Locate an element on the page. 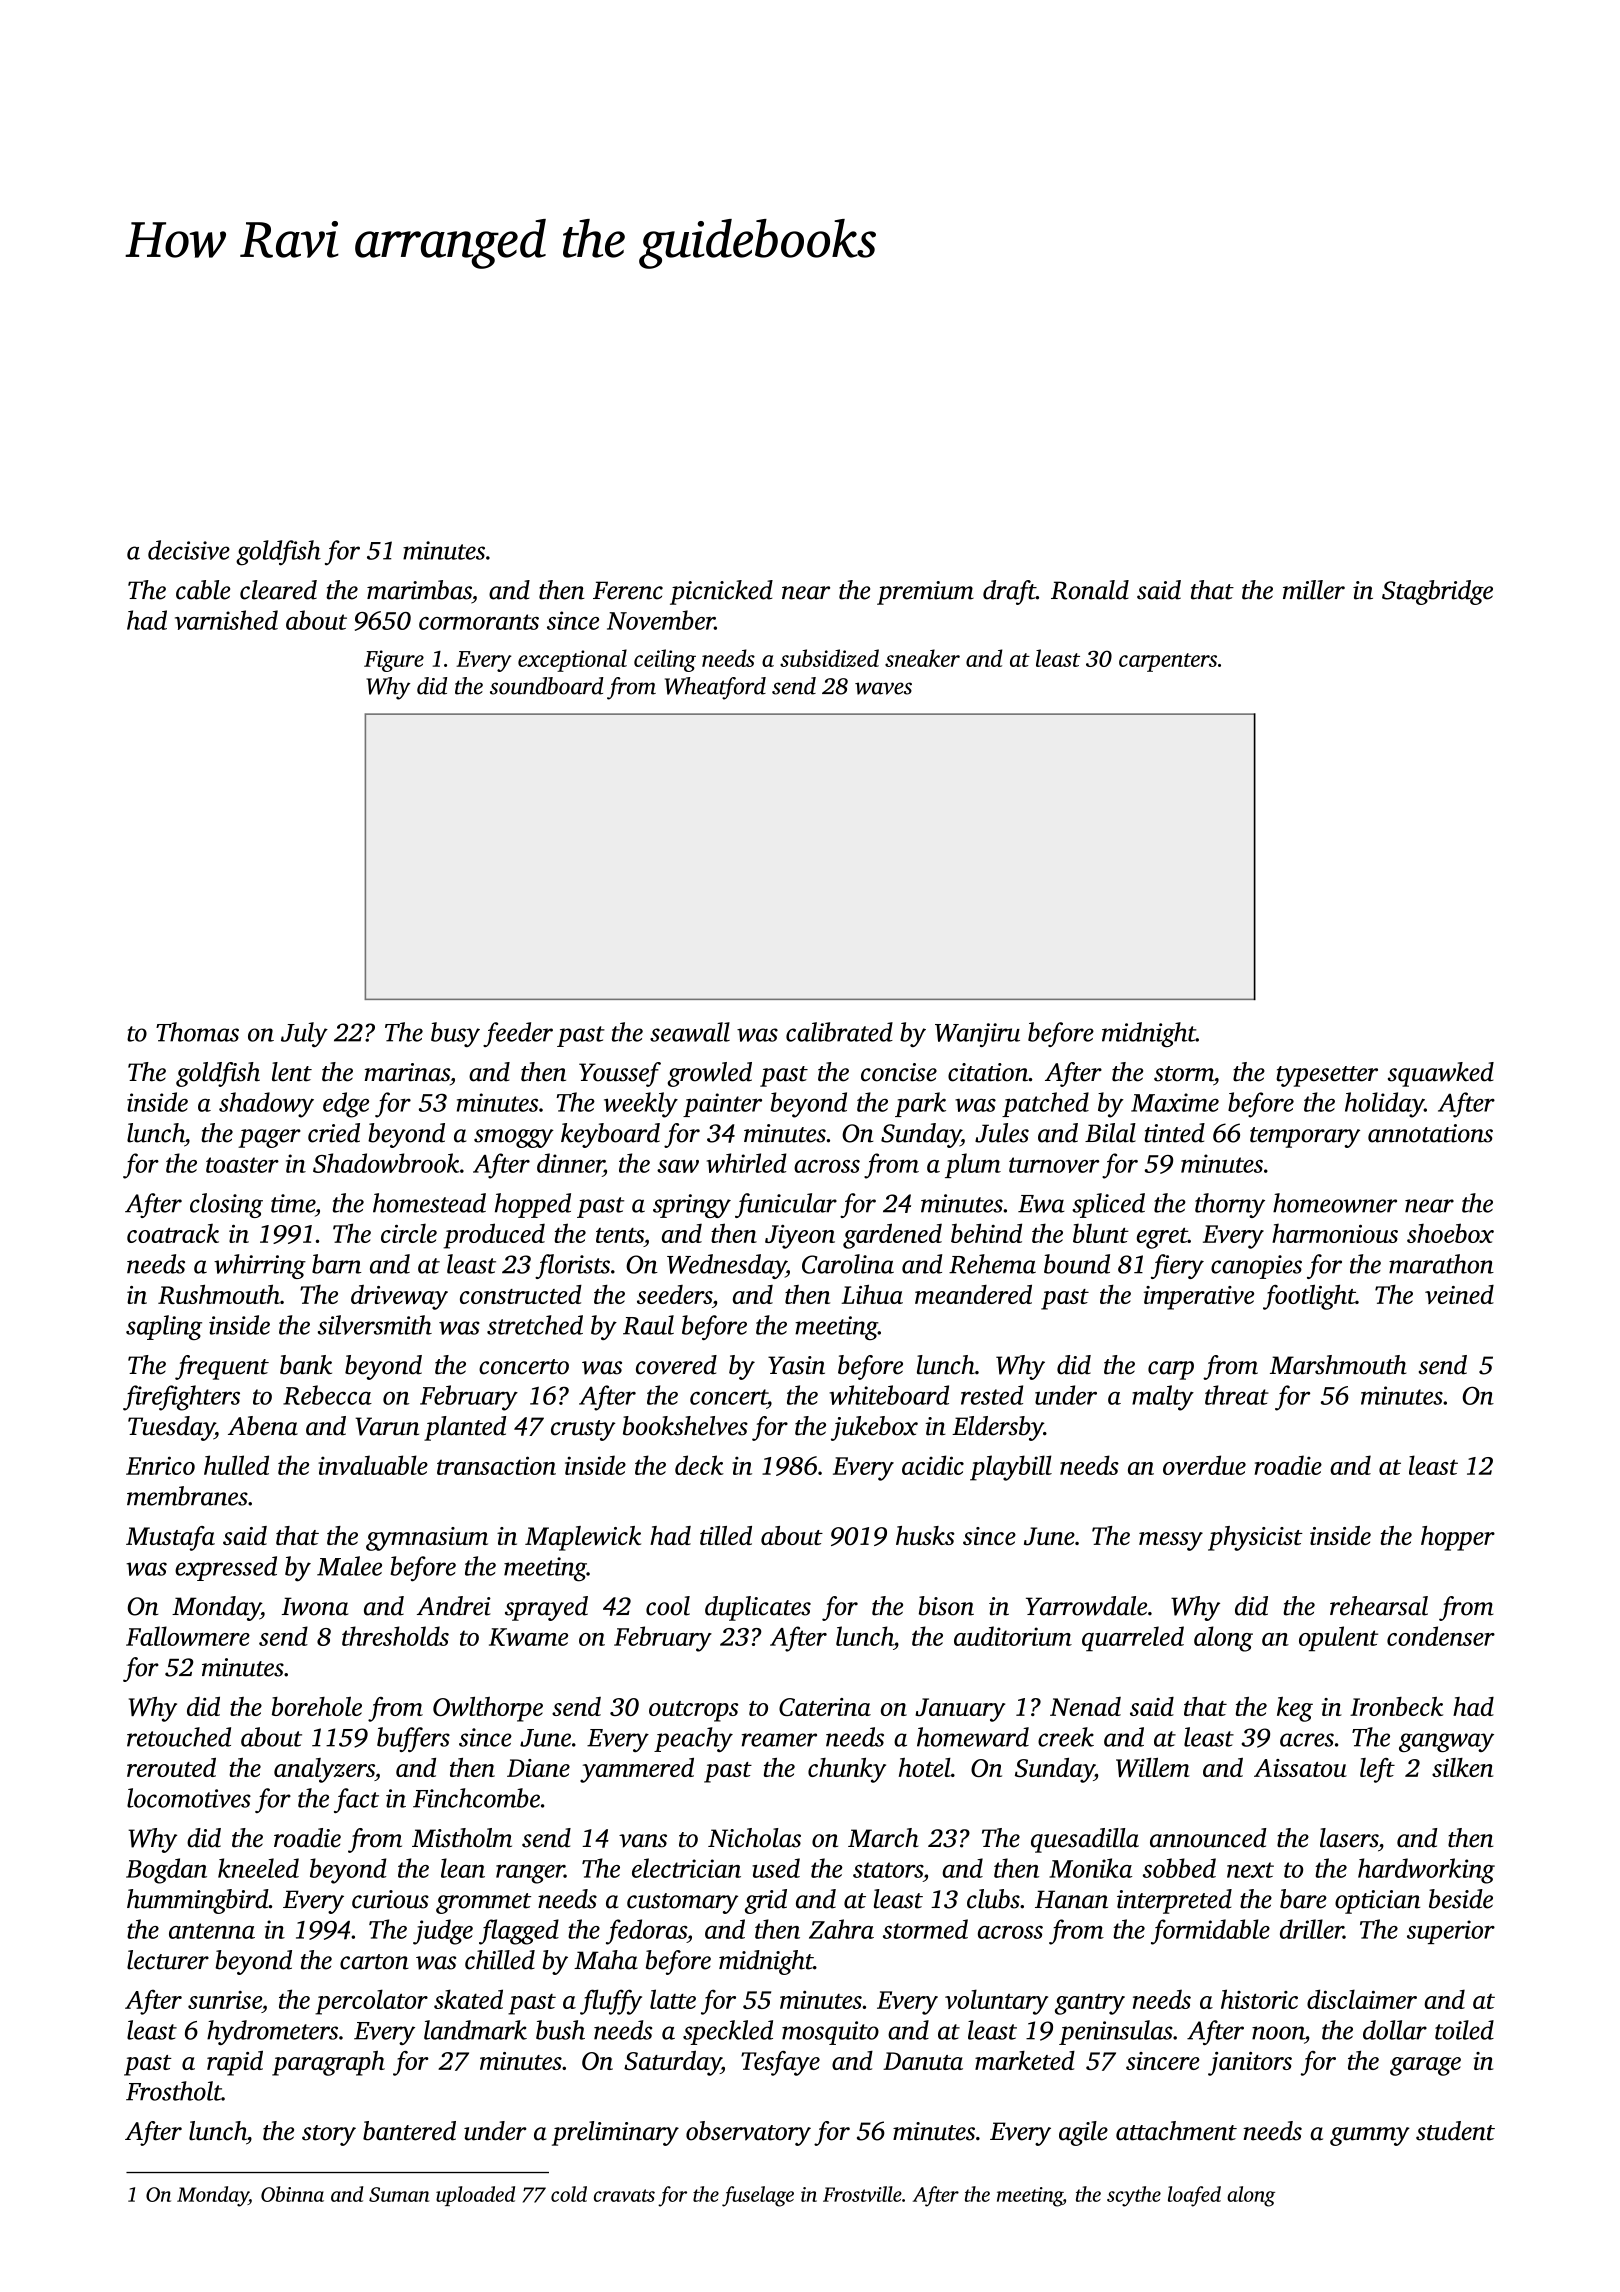  scythe is located at coordinates (1134, 2196).
